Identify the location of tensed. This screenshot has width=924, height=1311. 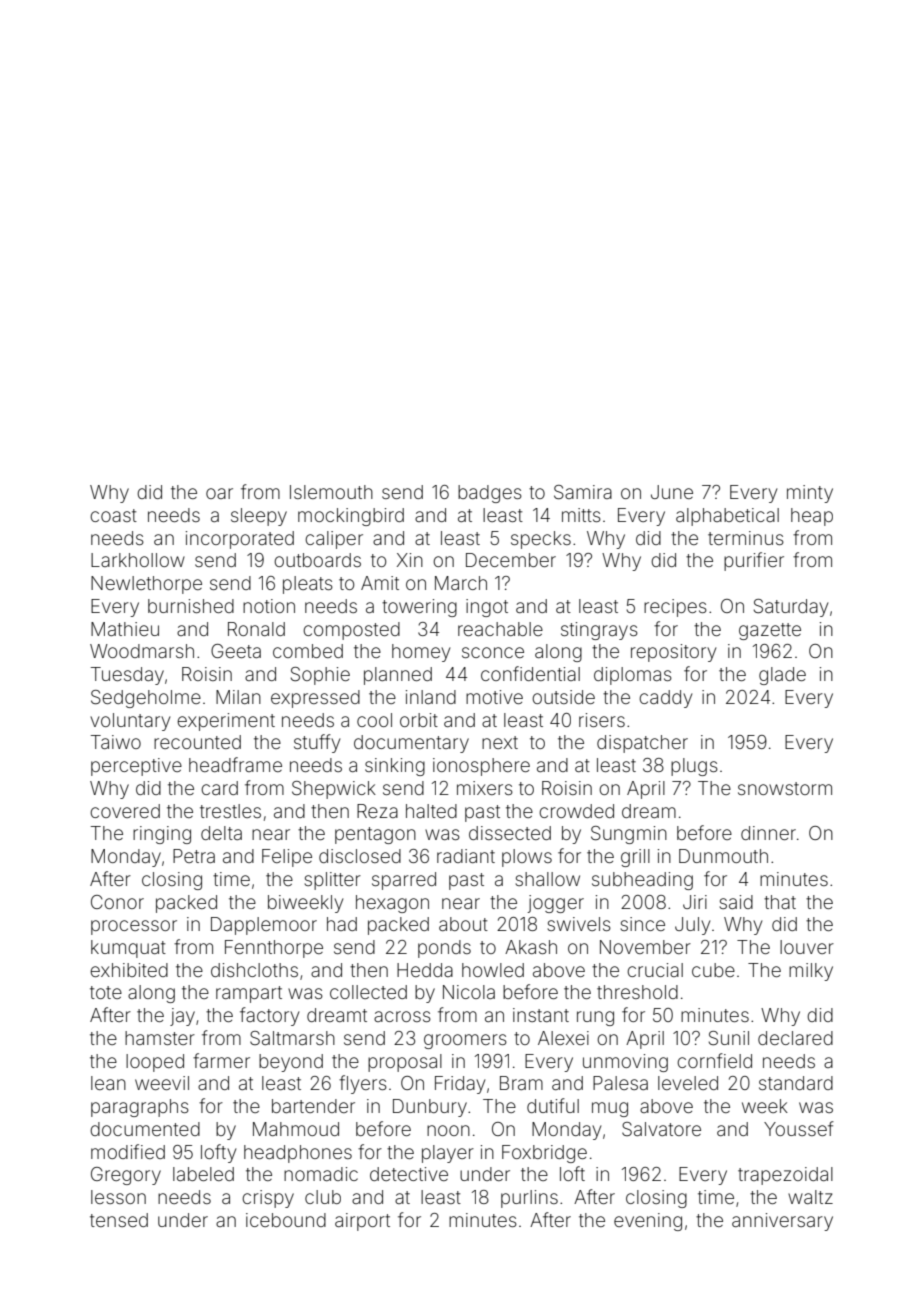
(119, 1220).
